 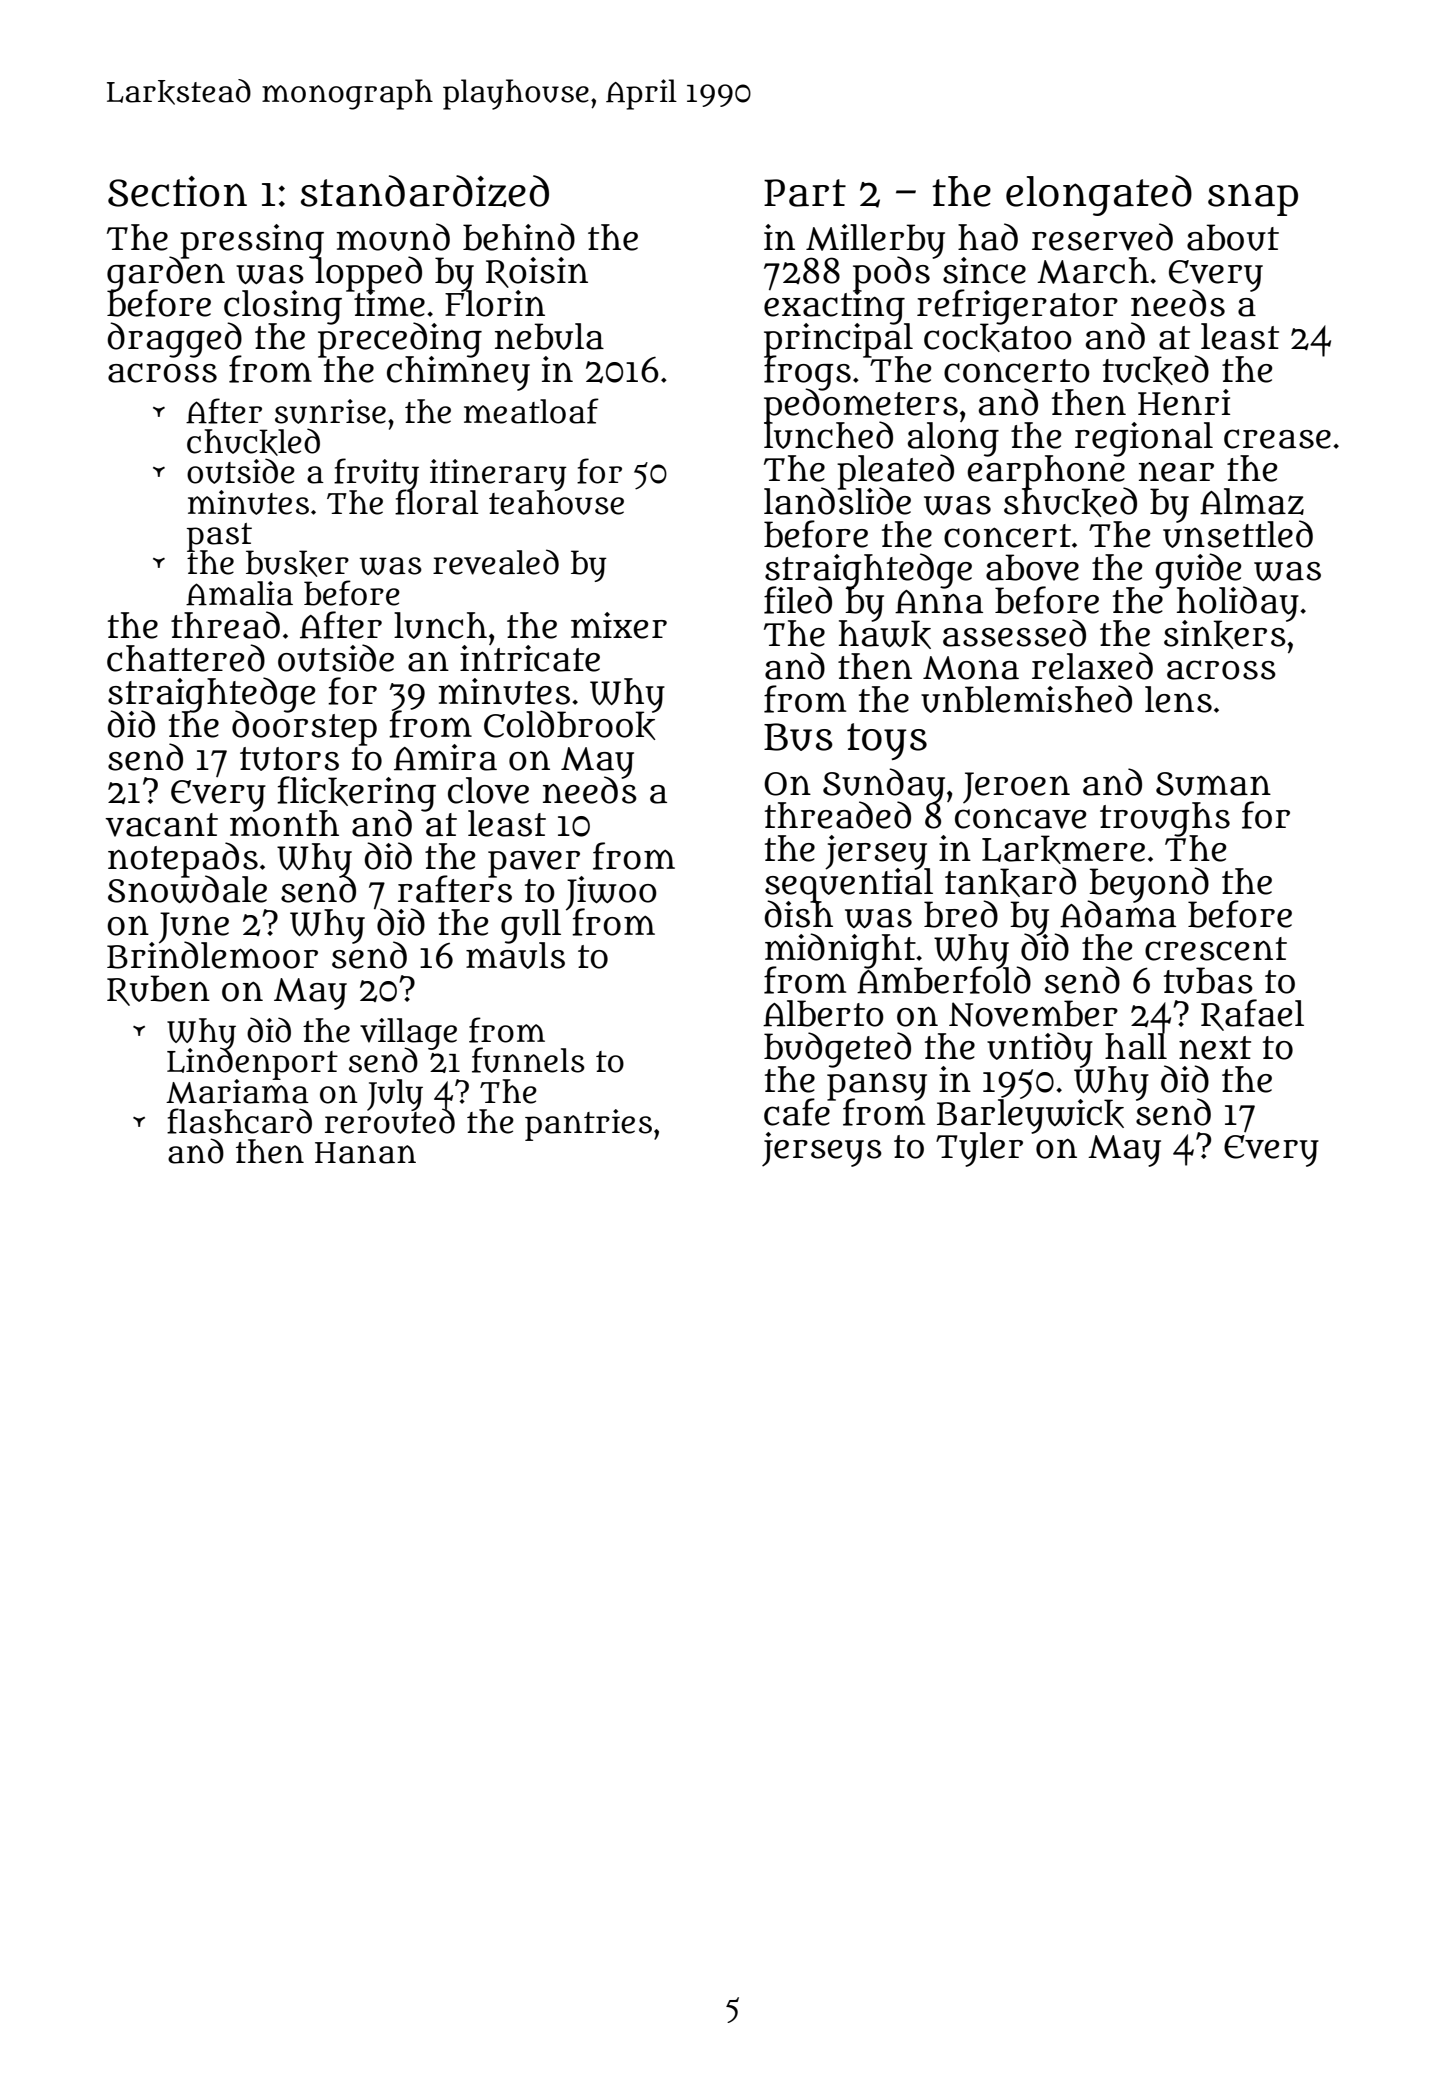 What do you see at coordinates (252, 1064) in the screenshot?
I see `Lindenport` at bounding box center [252, 1064].
